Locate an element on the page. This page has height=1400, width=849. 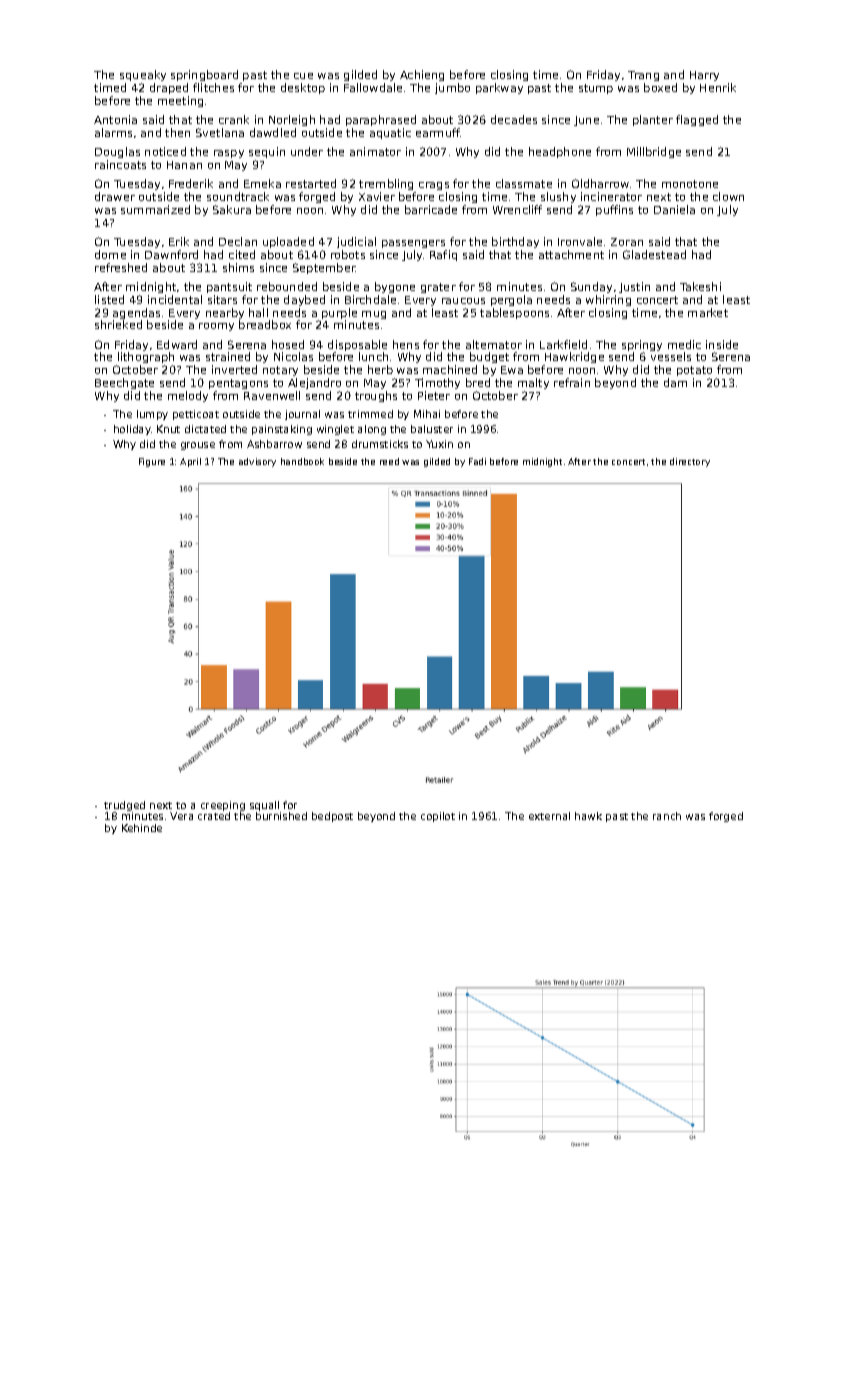
puffins is located at coordinates (614, 210).
